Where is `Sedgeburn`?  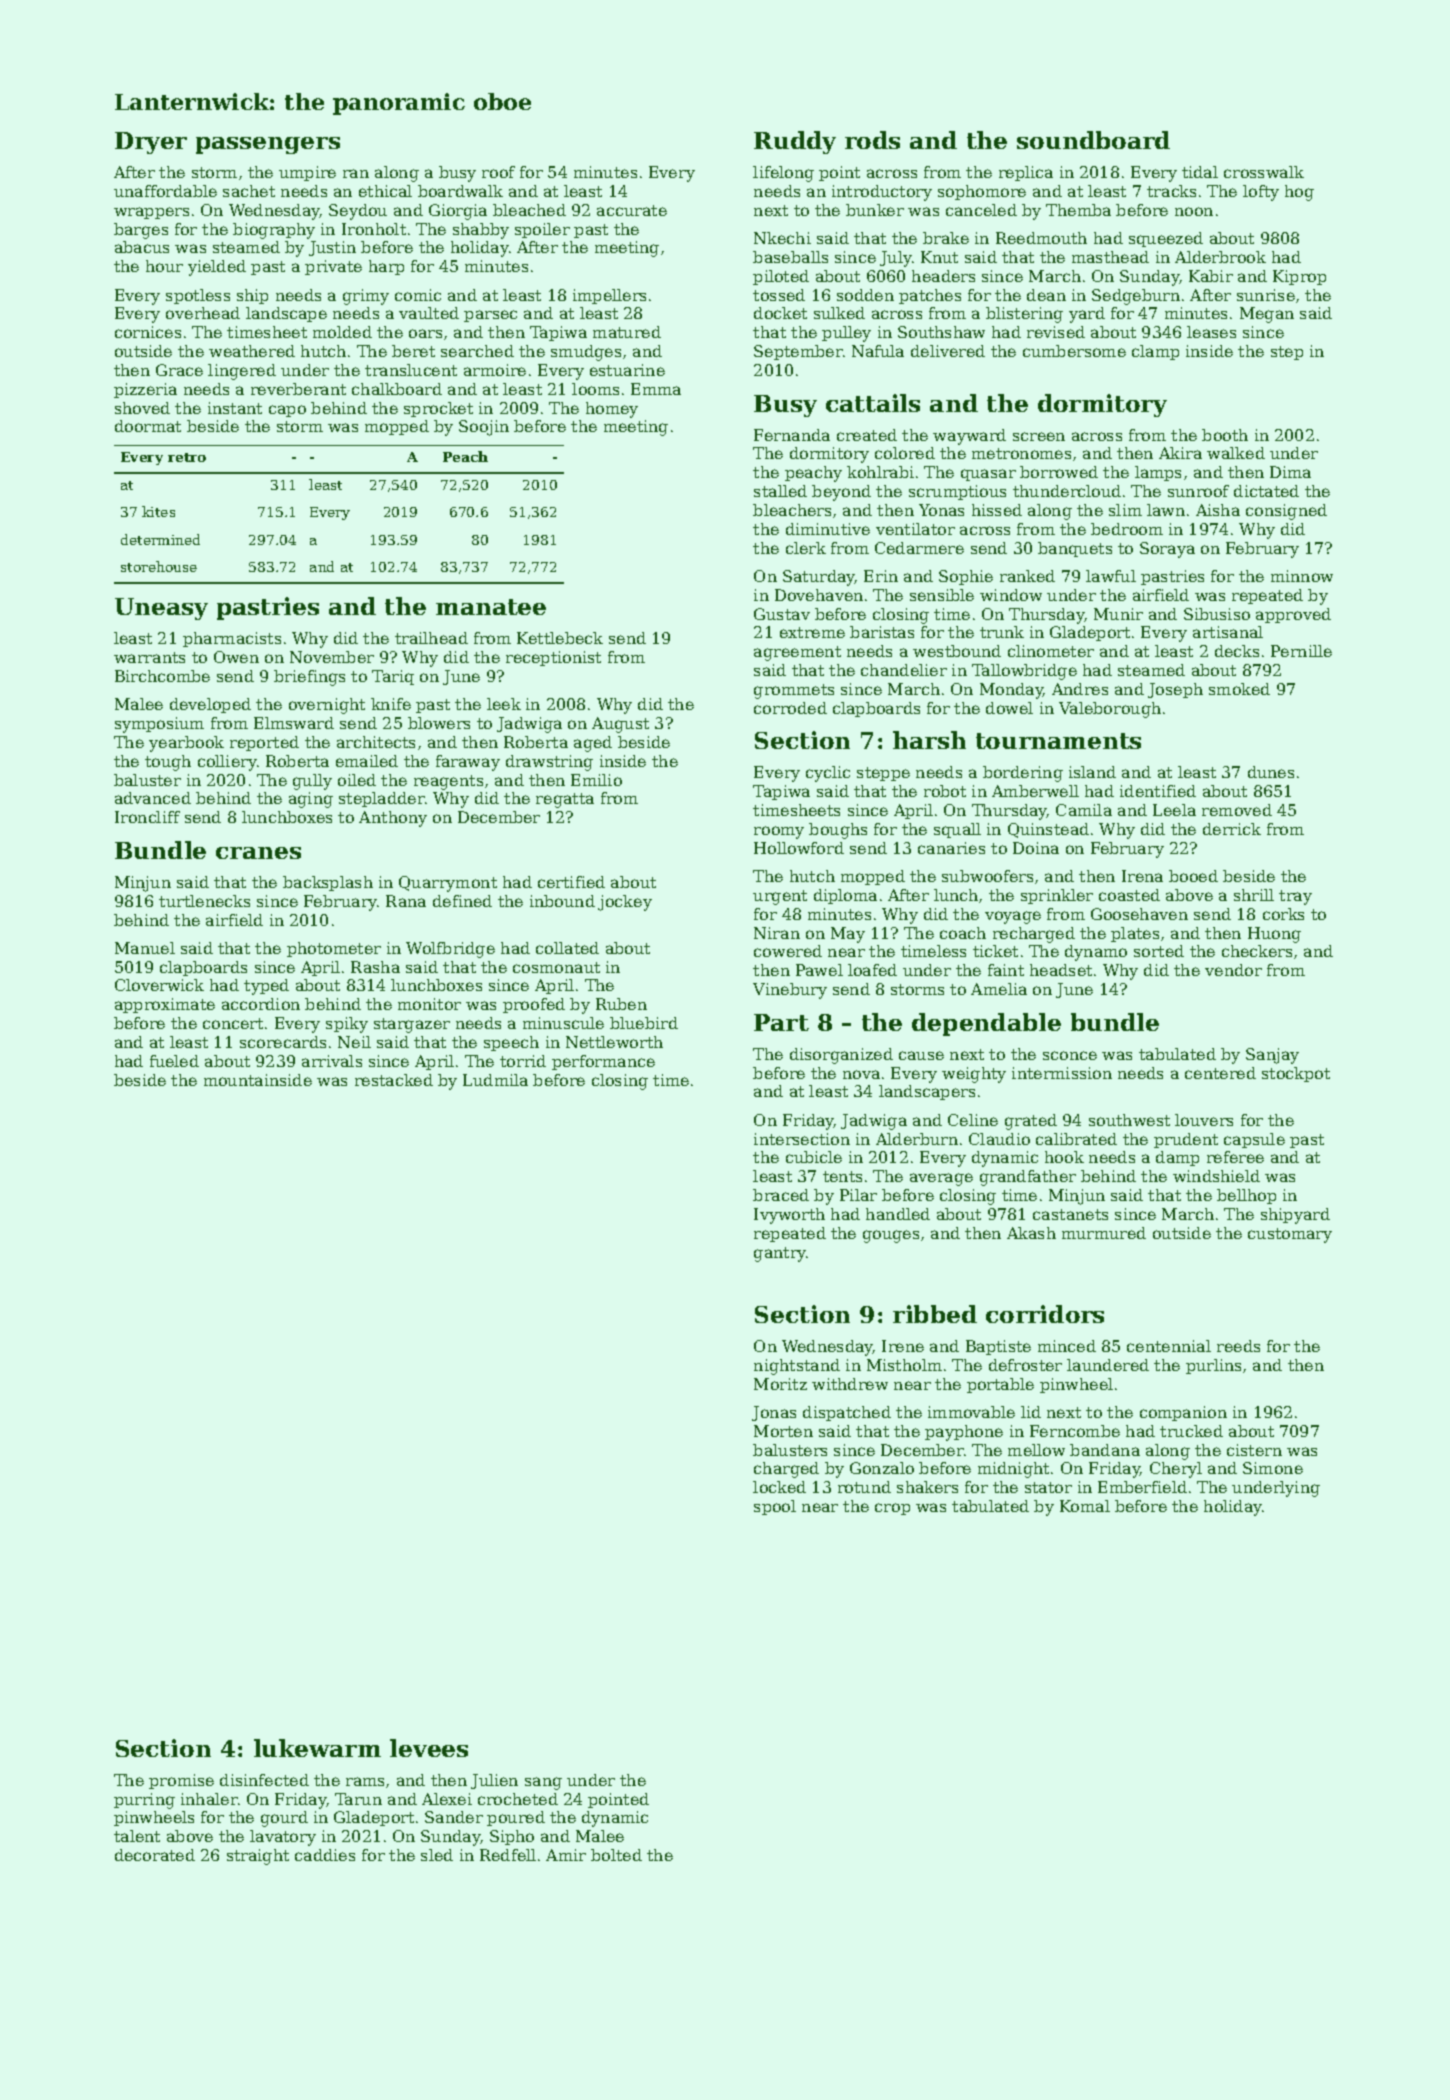
Sedgeburn is located at coordinates (1136, 297).
